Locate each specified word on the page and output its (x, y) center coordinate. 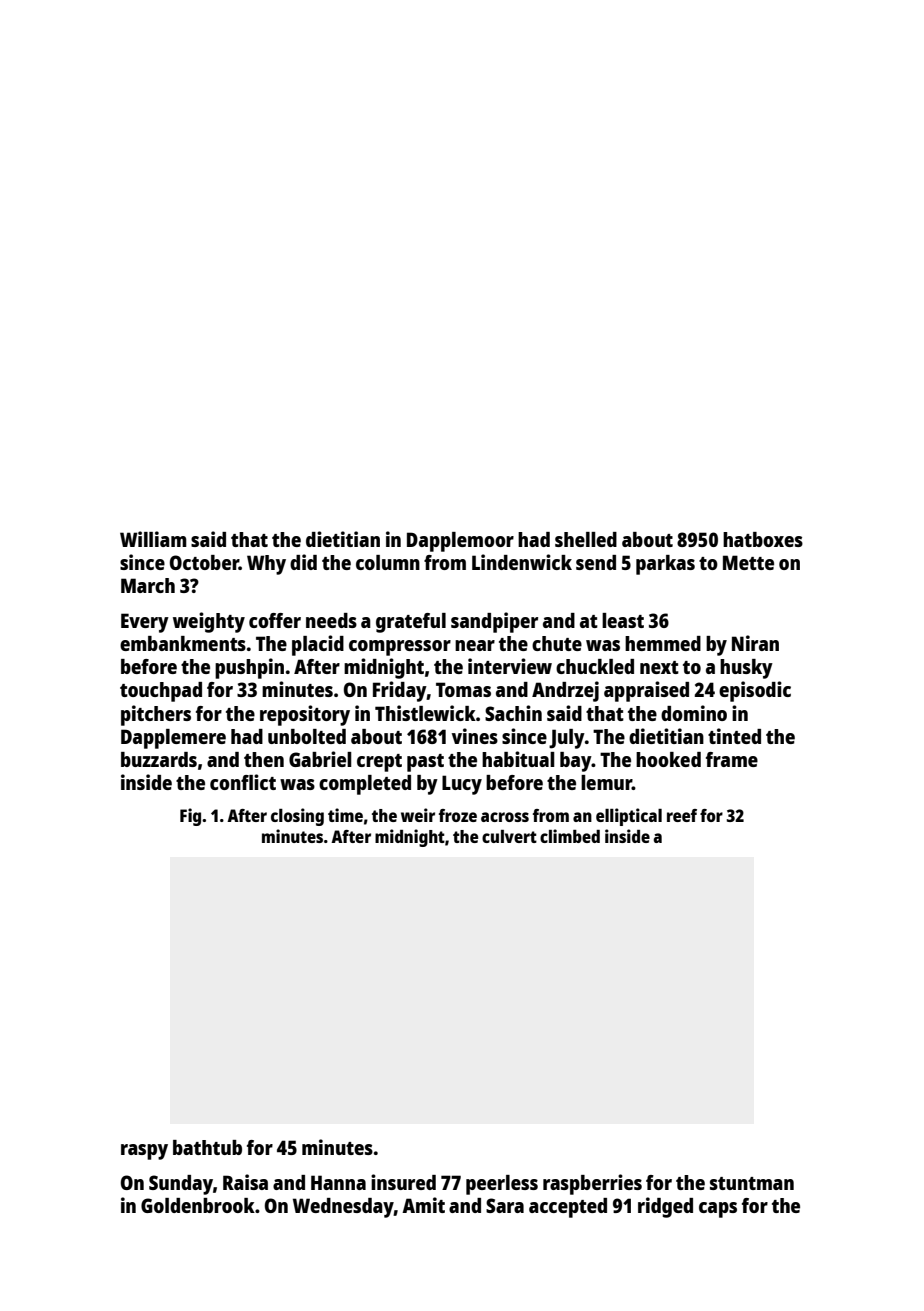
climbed (570, 836)
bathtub (207, 1147)
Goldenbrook (198, 1205)
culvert (509, 836)
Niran (755, 643)
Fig (190, 817)
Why (266, 565)
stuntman (752, 1183)
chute (557, 643)
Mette (748, 562)
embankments (183, 643)
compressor (400, 648)
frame (732, 759)
